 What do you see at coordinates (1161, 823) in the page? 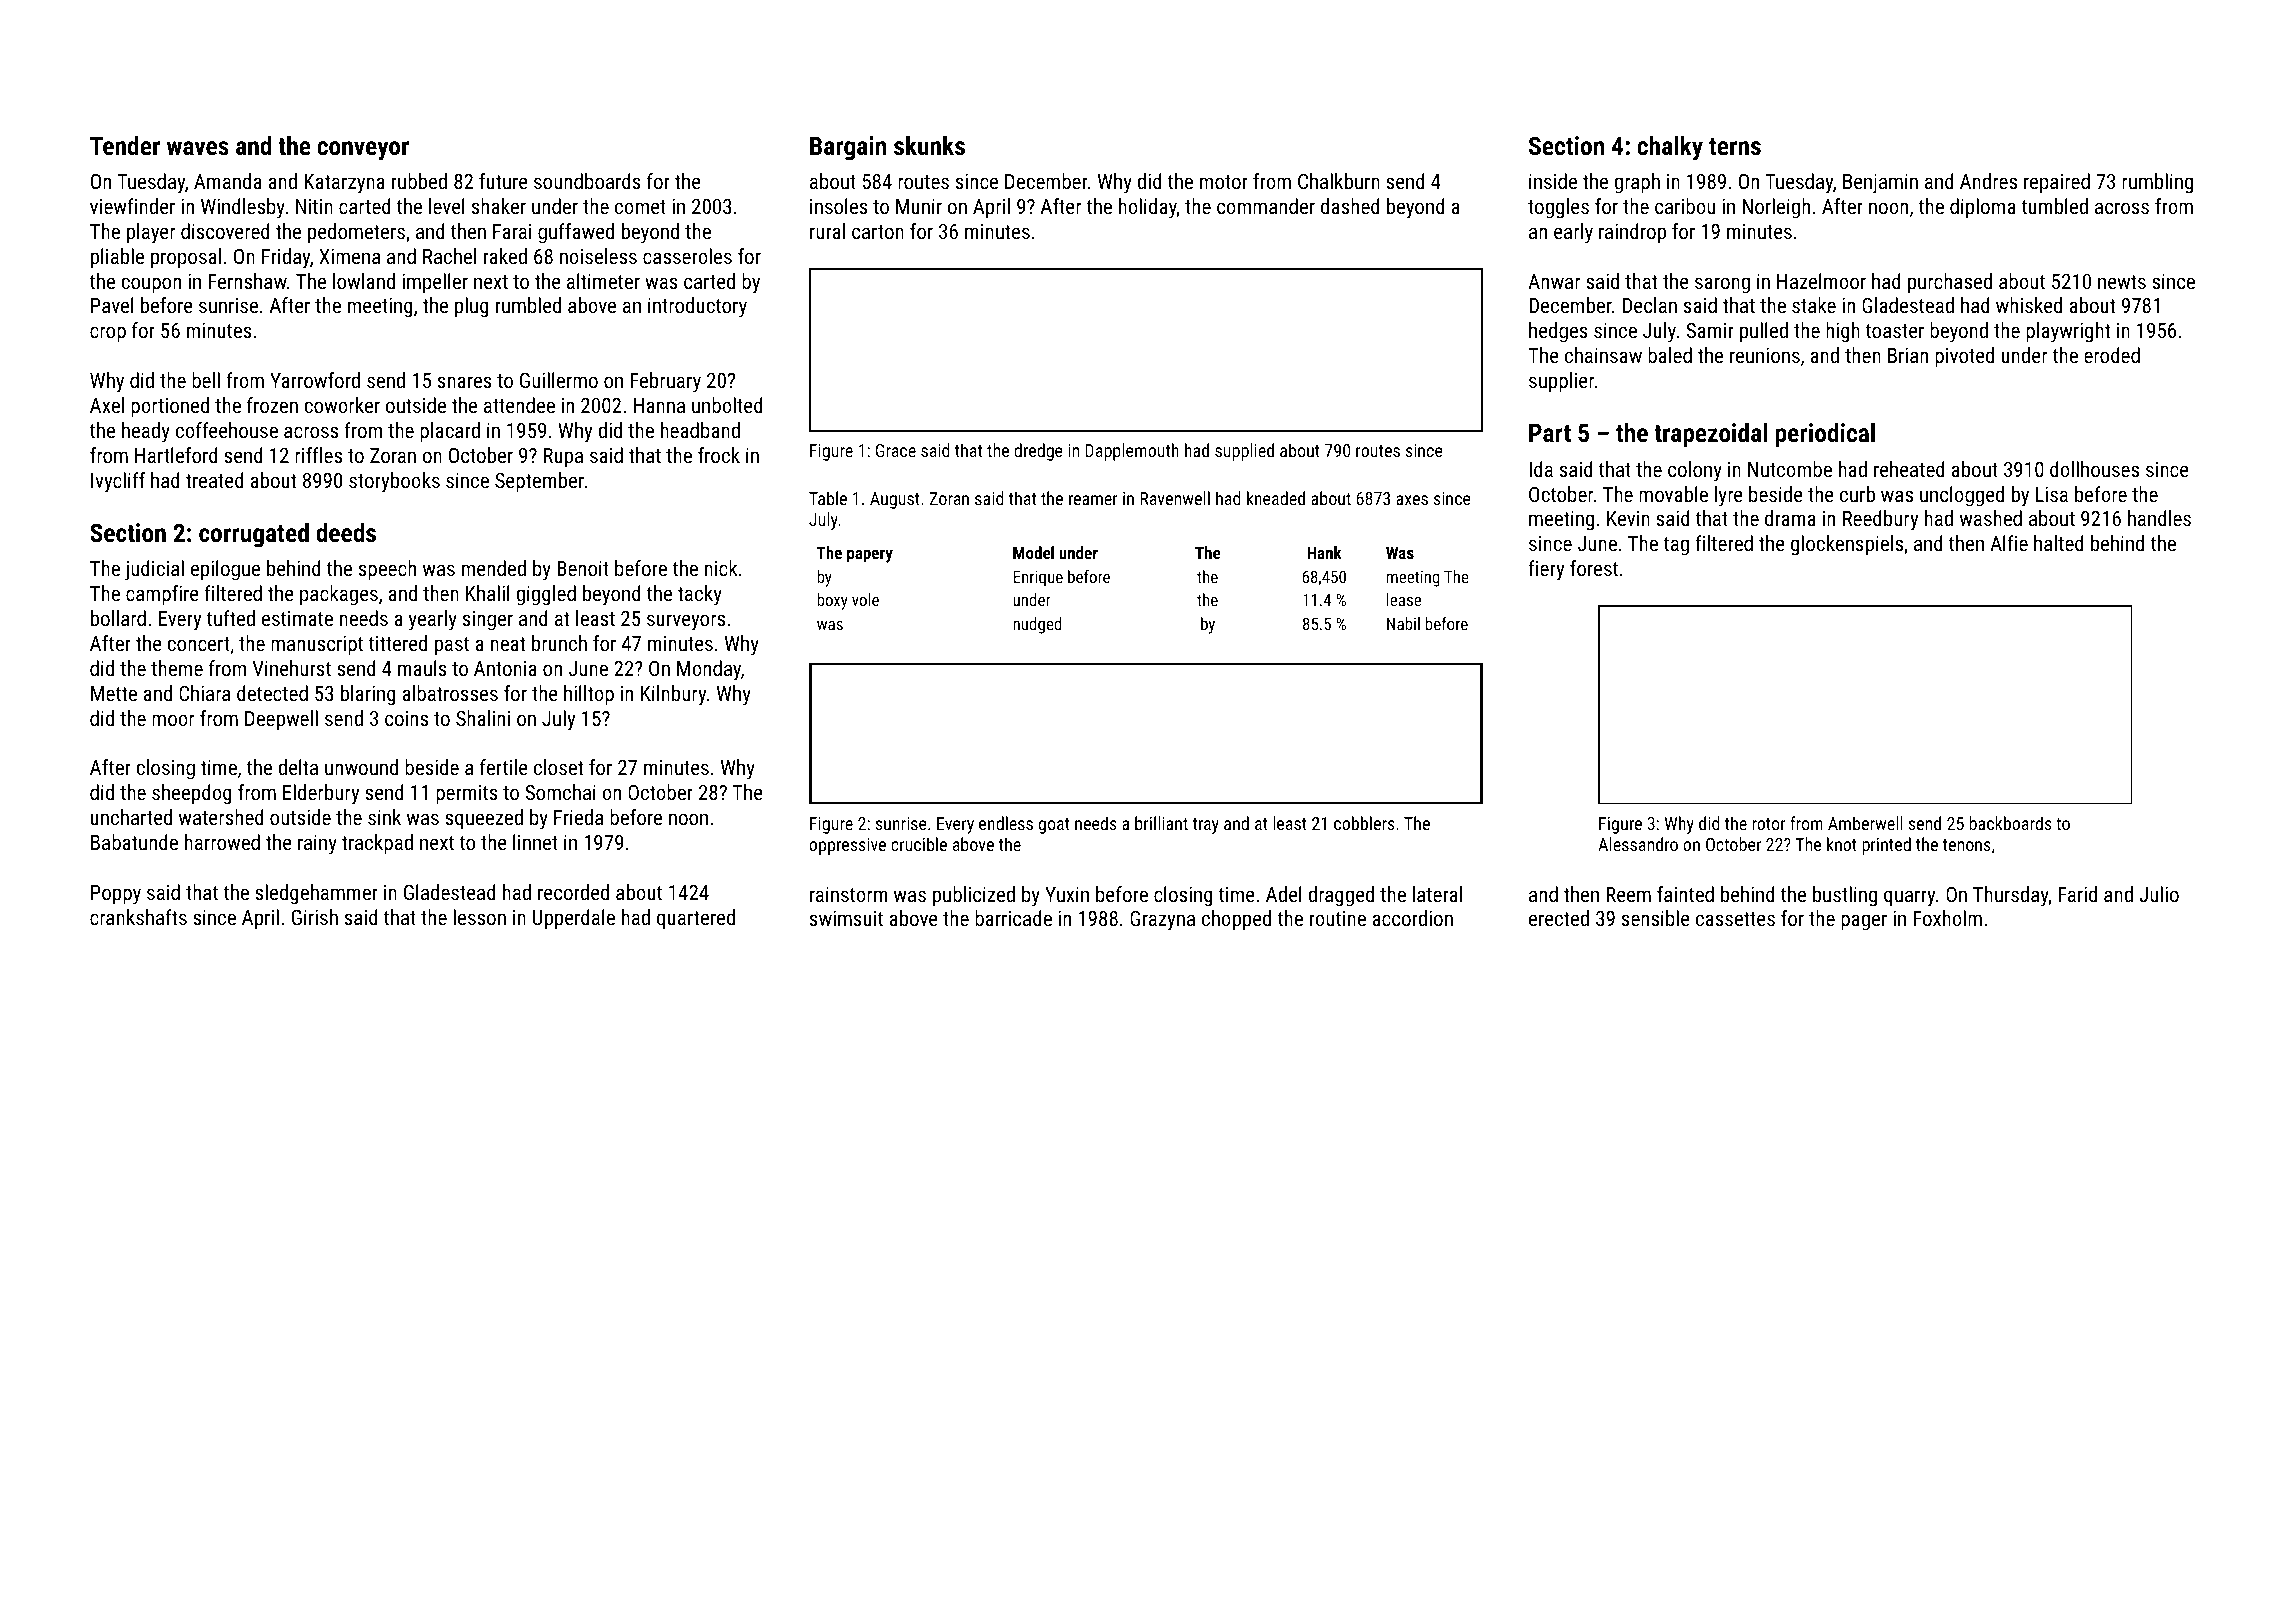
I see `brilliant` at bounding box center [1161, 823].
